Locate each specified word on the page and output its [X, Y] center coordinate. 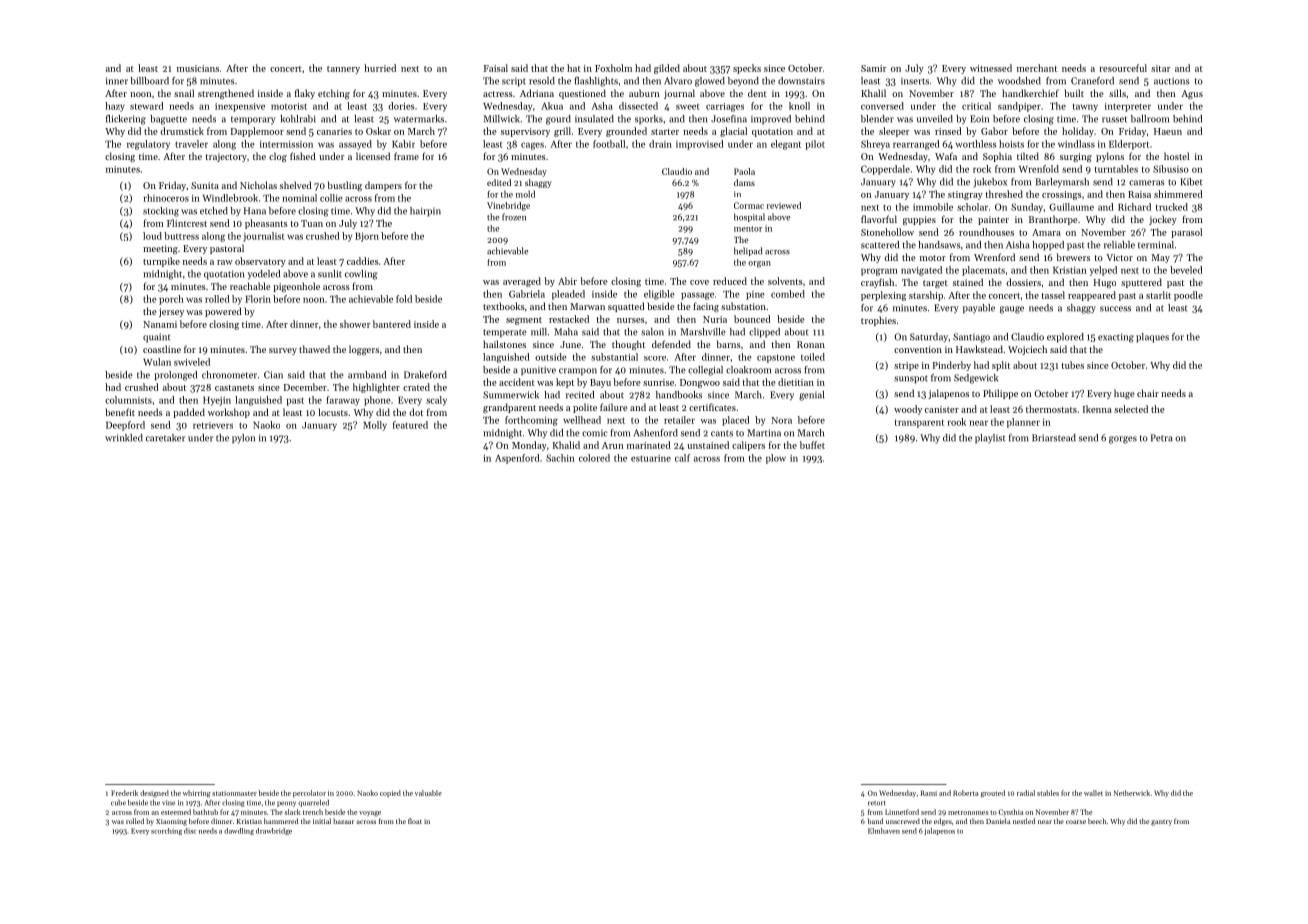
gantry [1161, 823]
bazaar [343, 821]
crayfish [877, 283]
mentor [748, 229]
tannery [343, 70]
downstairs [801, 81]
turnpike [161, 262]
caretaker [165, 438]
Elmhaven [884, 831]
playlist [990, 439]
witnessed [991, 68]
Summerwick [511, 395]
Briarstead [1054, 438]
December [305, 387]
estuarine [651, 458]
